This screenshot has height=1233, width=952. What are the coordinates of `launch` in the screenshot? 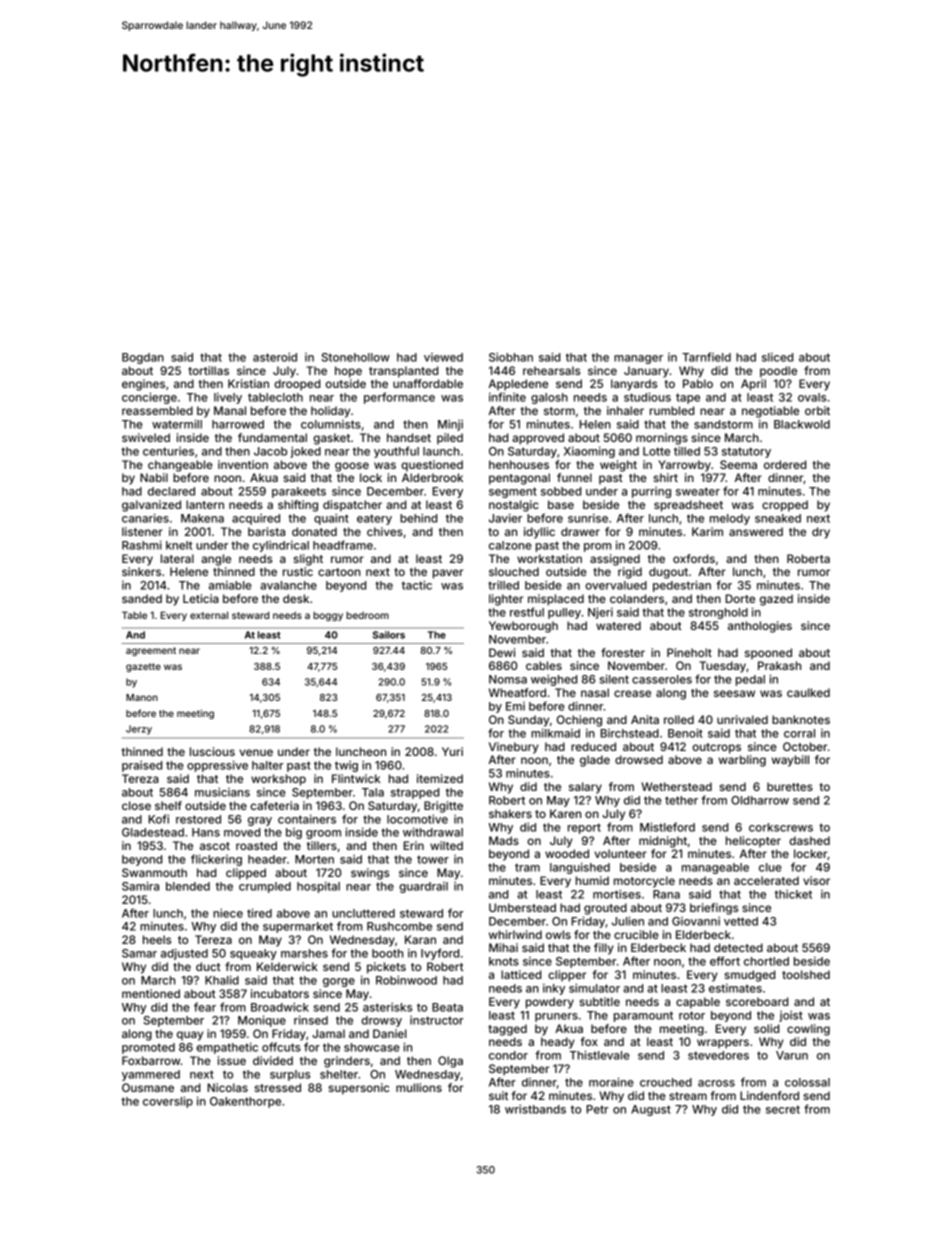 It's located at (441, 451).
